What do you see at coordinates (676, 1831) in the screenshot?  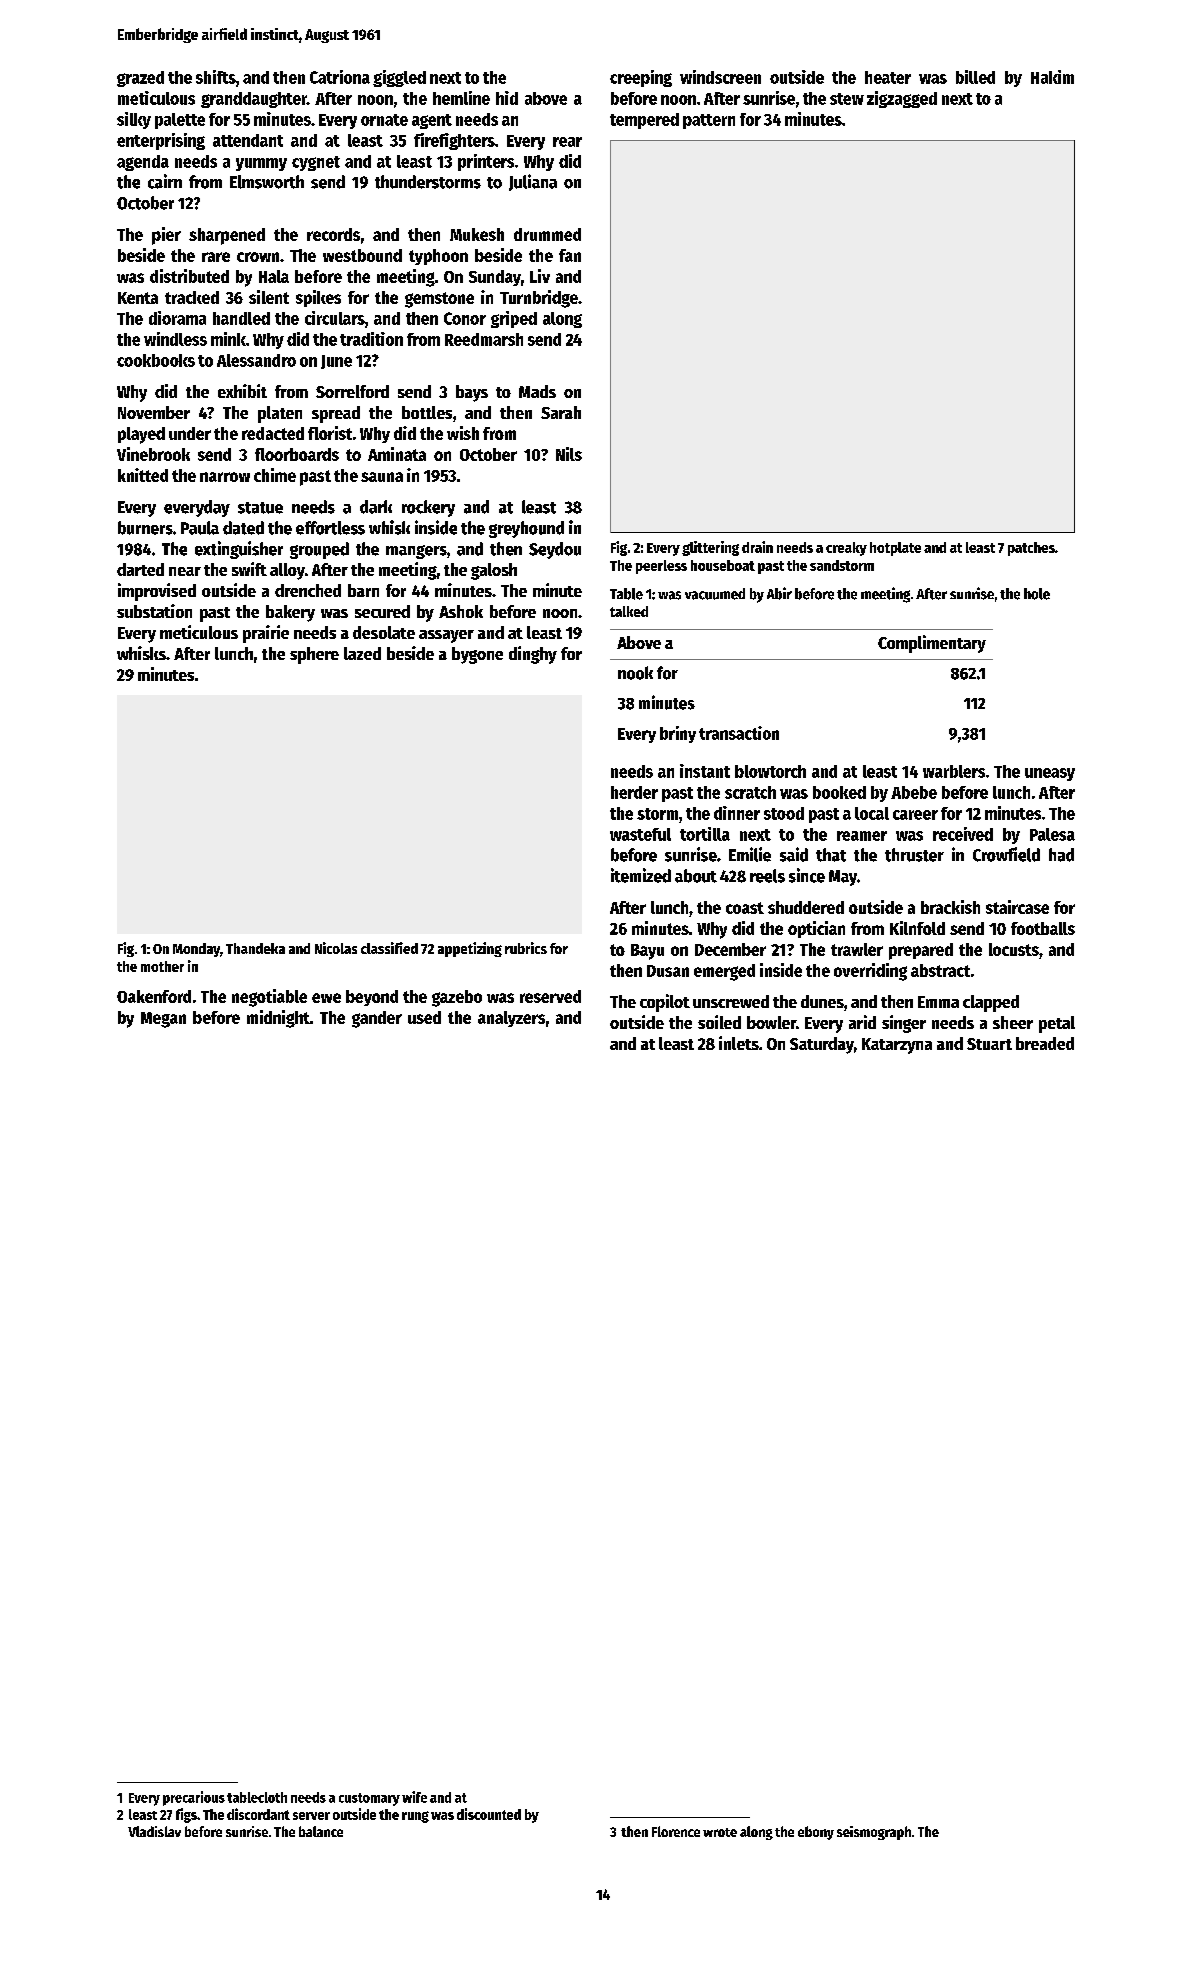 I see `Florence` at bounding box center [676, 1831].
